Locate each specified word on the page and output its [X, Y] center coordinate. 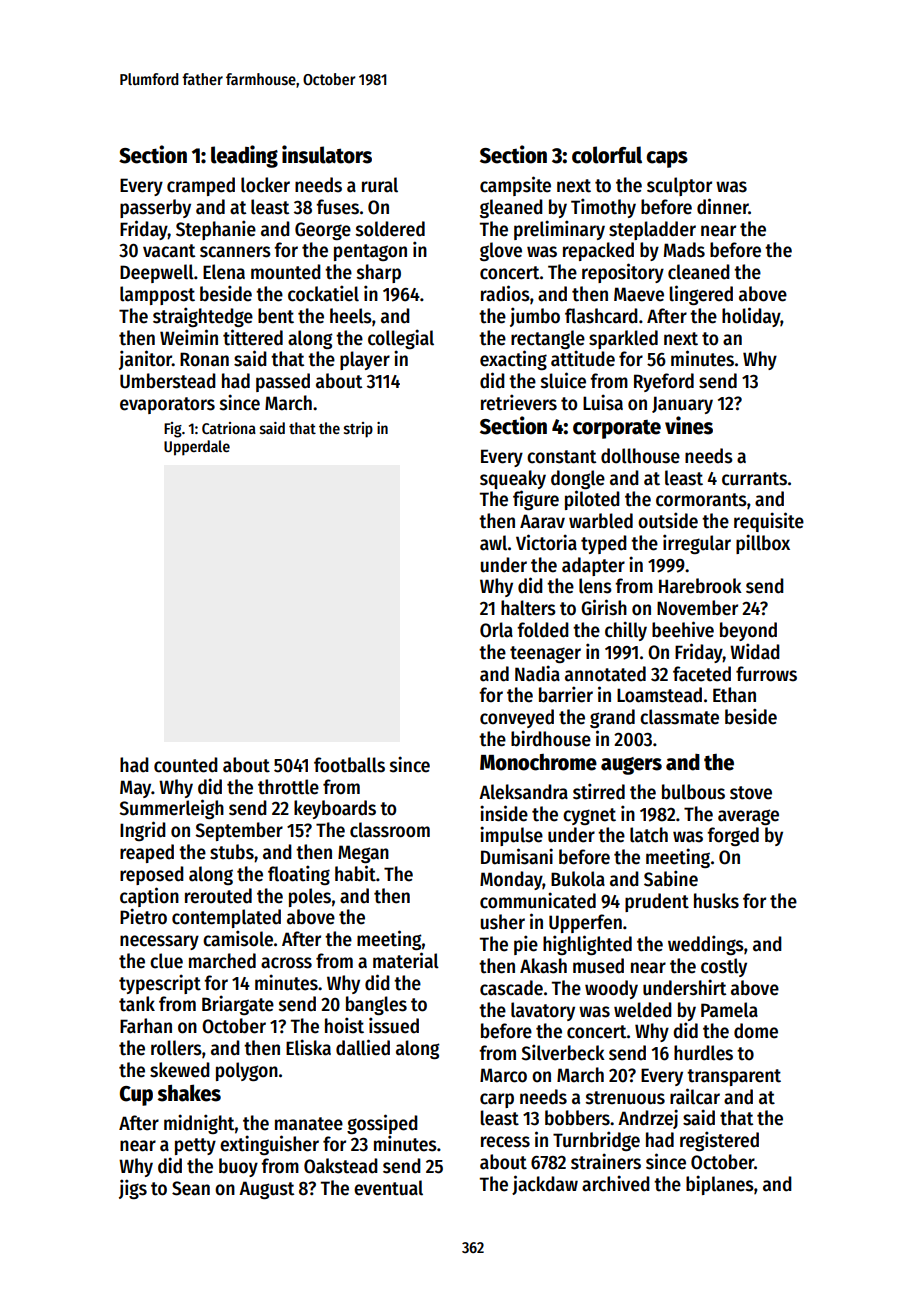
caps [667, 159]
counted [186, 765]
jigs [133, 1189]
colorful [607, 155]
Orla [496, 630]
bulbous [693, 792]
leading [244, 156]
